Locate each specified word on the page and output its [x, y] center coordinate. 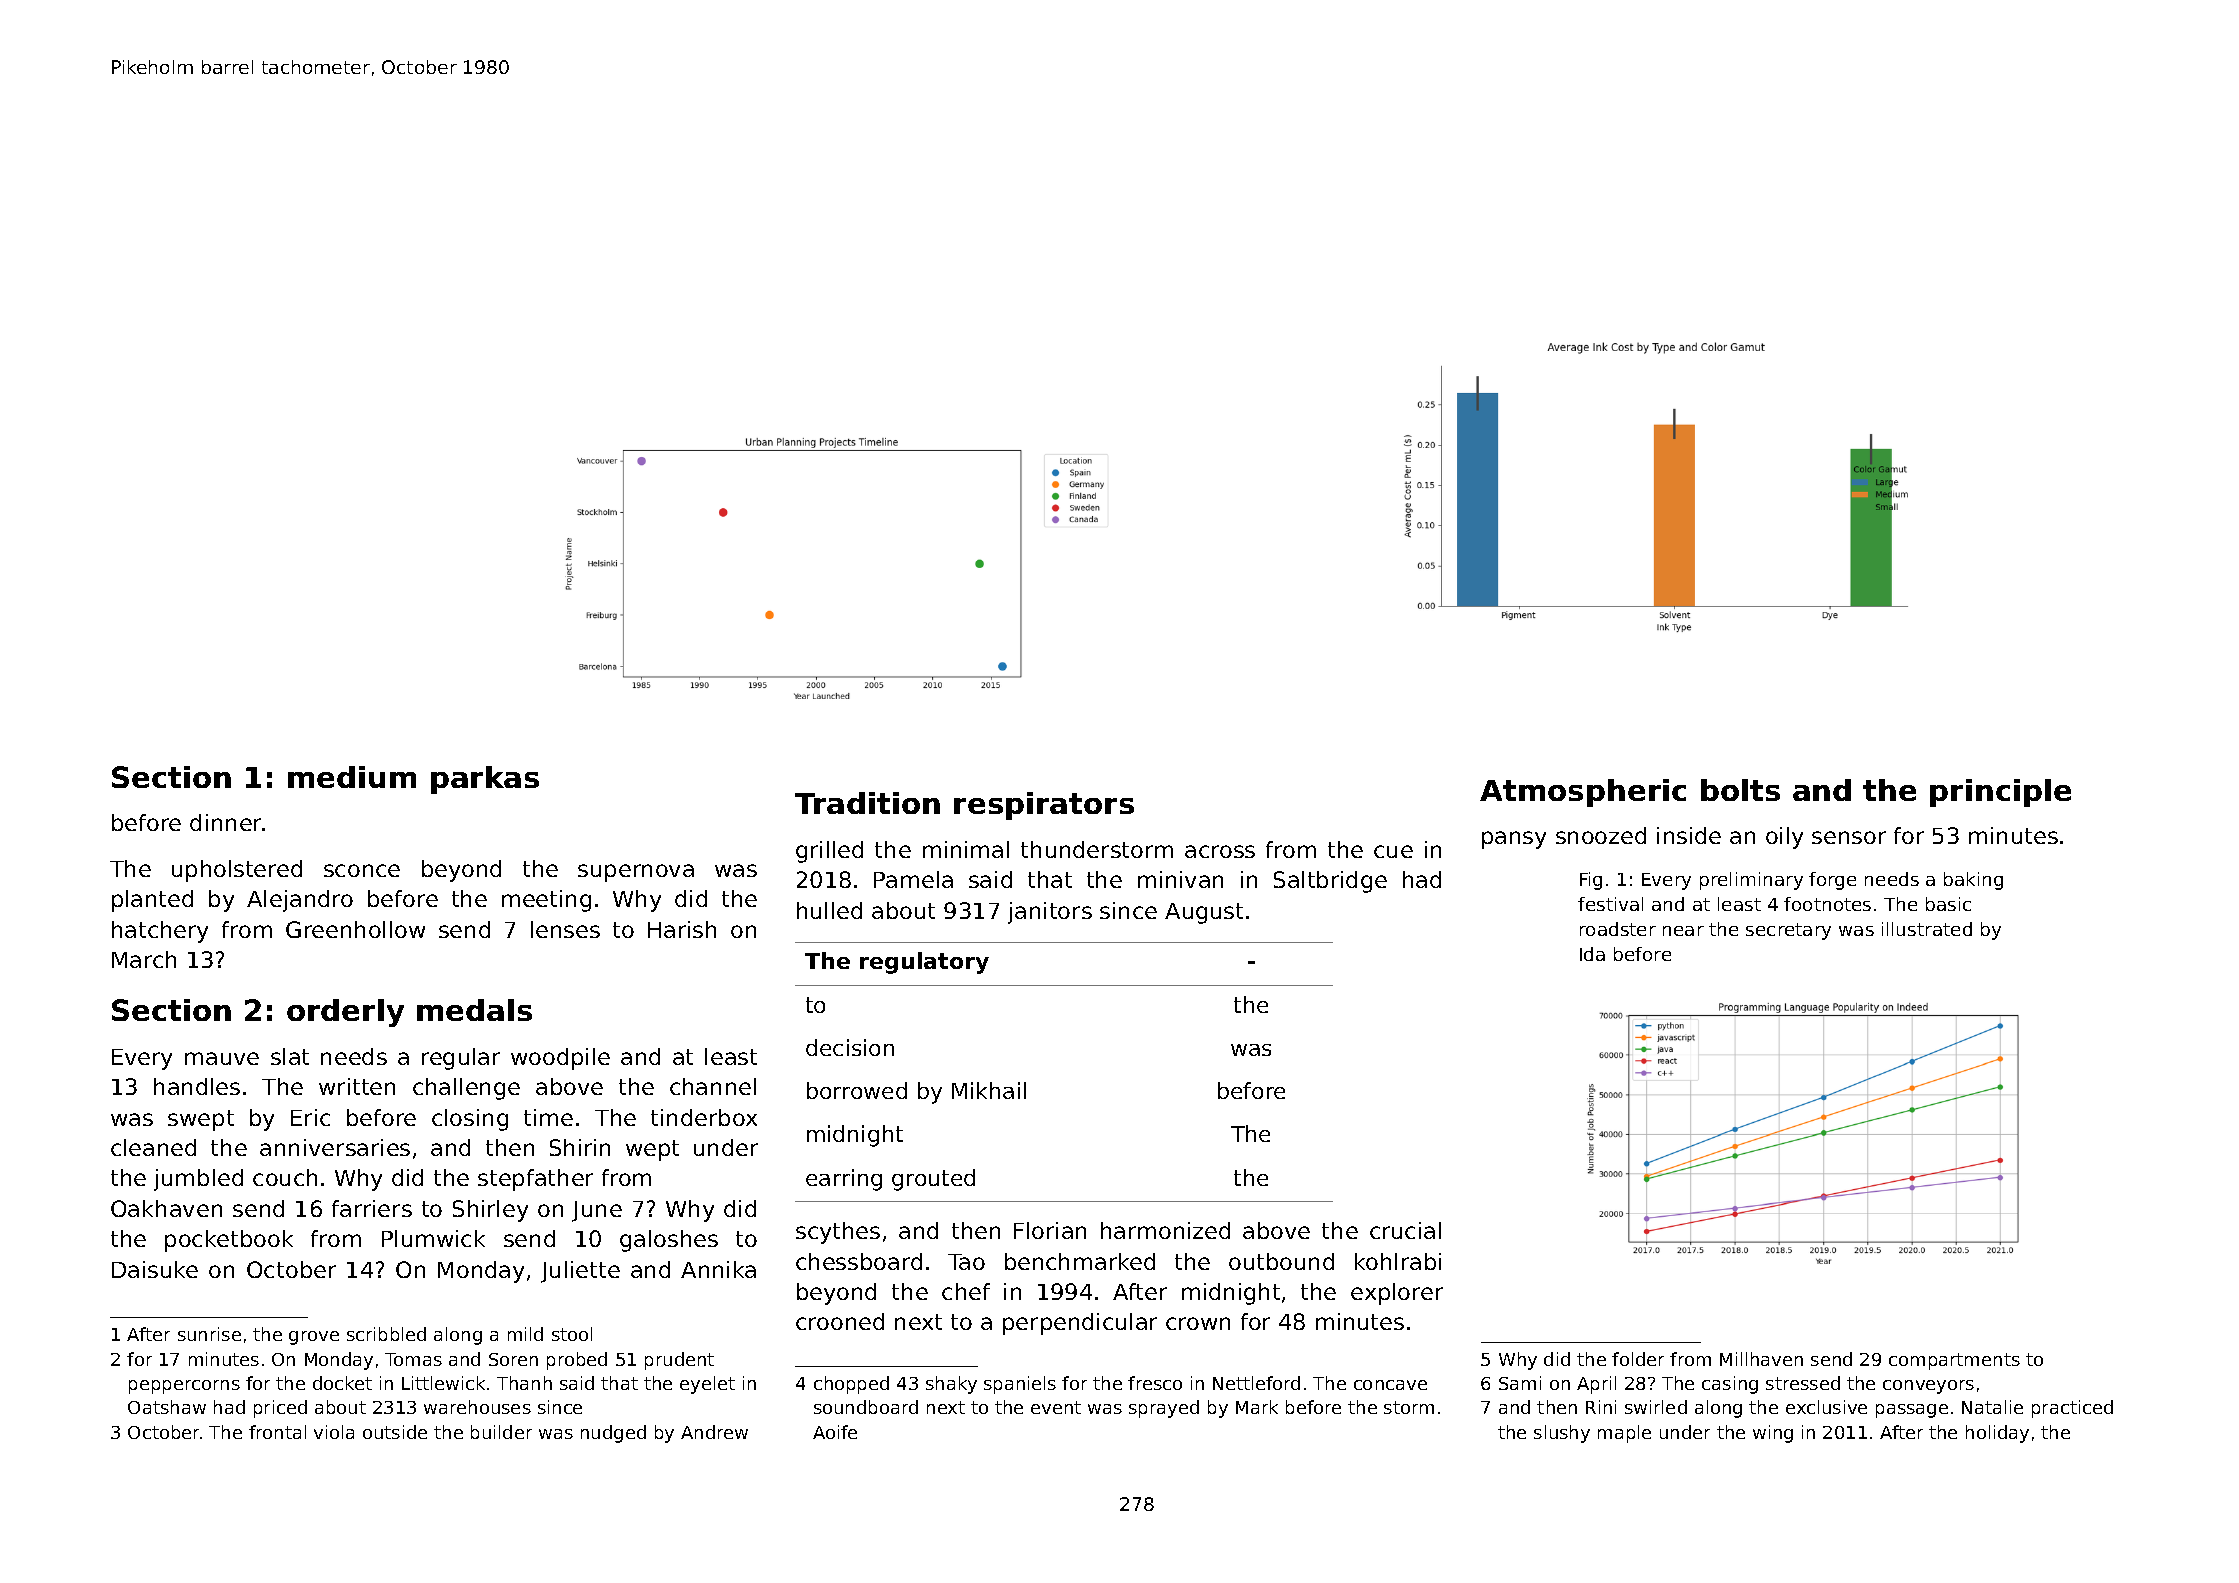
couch [285, 1177]
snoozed [1601, 835]
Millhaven [1761, 1359]
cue [1393, 851]
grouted [933, 1180]
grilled [829, 852]
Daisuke [155, 1269]
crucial [1405, 1230]
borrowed [857, 1090]
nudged [613, 1434]
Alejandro [300, 901]
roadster [1618, 929]
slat [290, 1056]
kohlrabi [1398, 1261]
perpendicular [1080, 1324]
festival [1610, 904]
